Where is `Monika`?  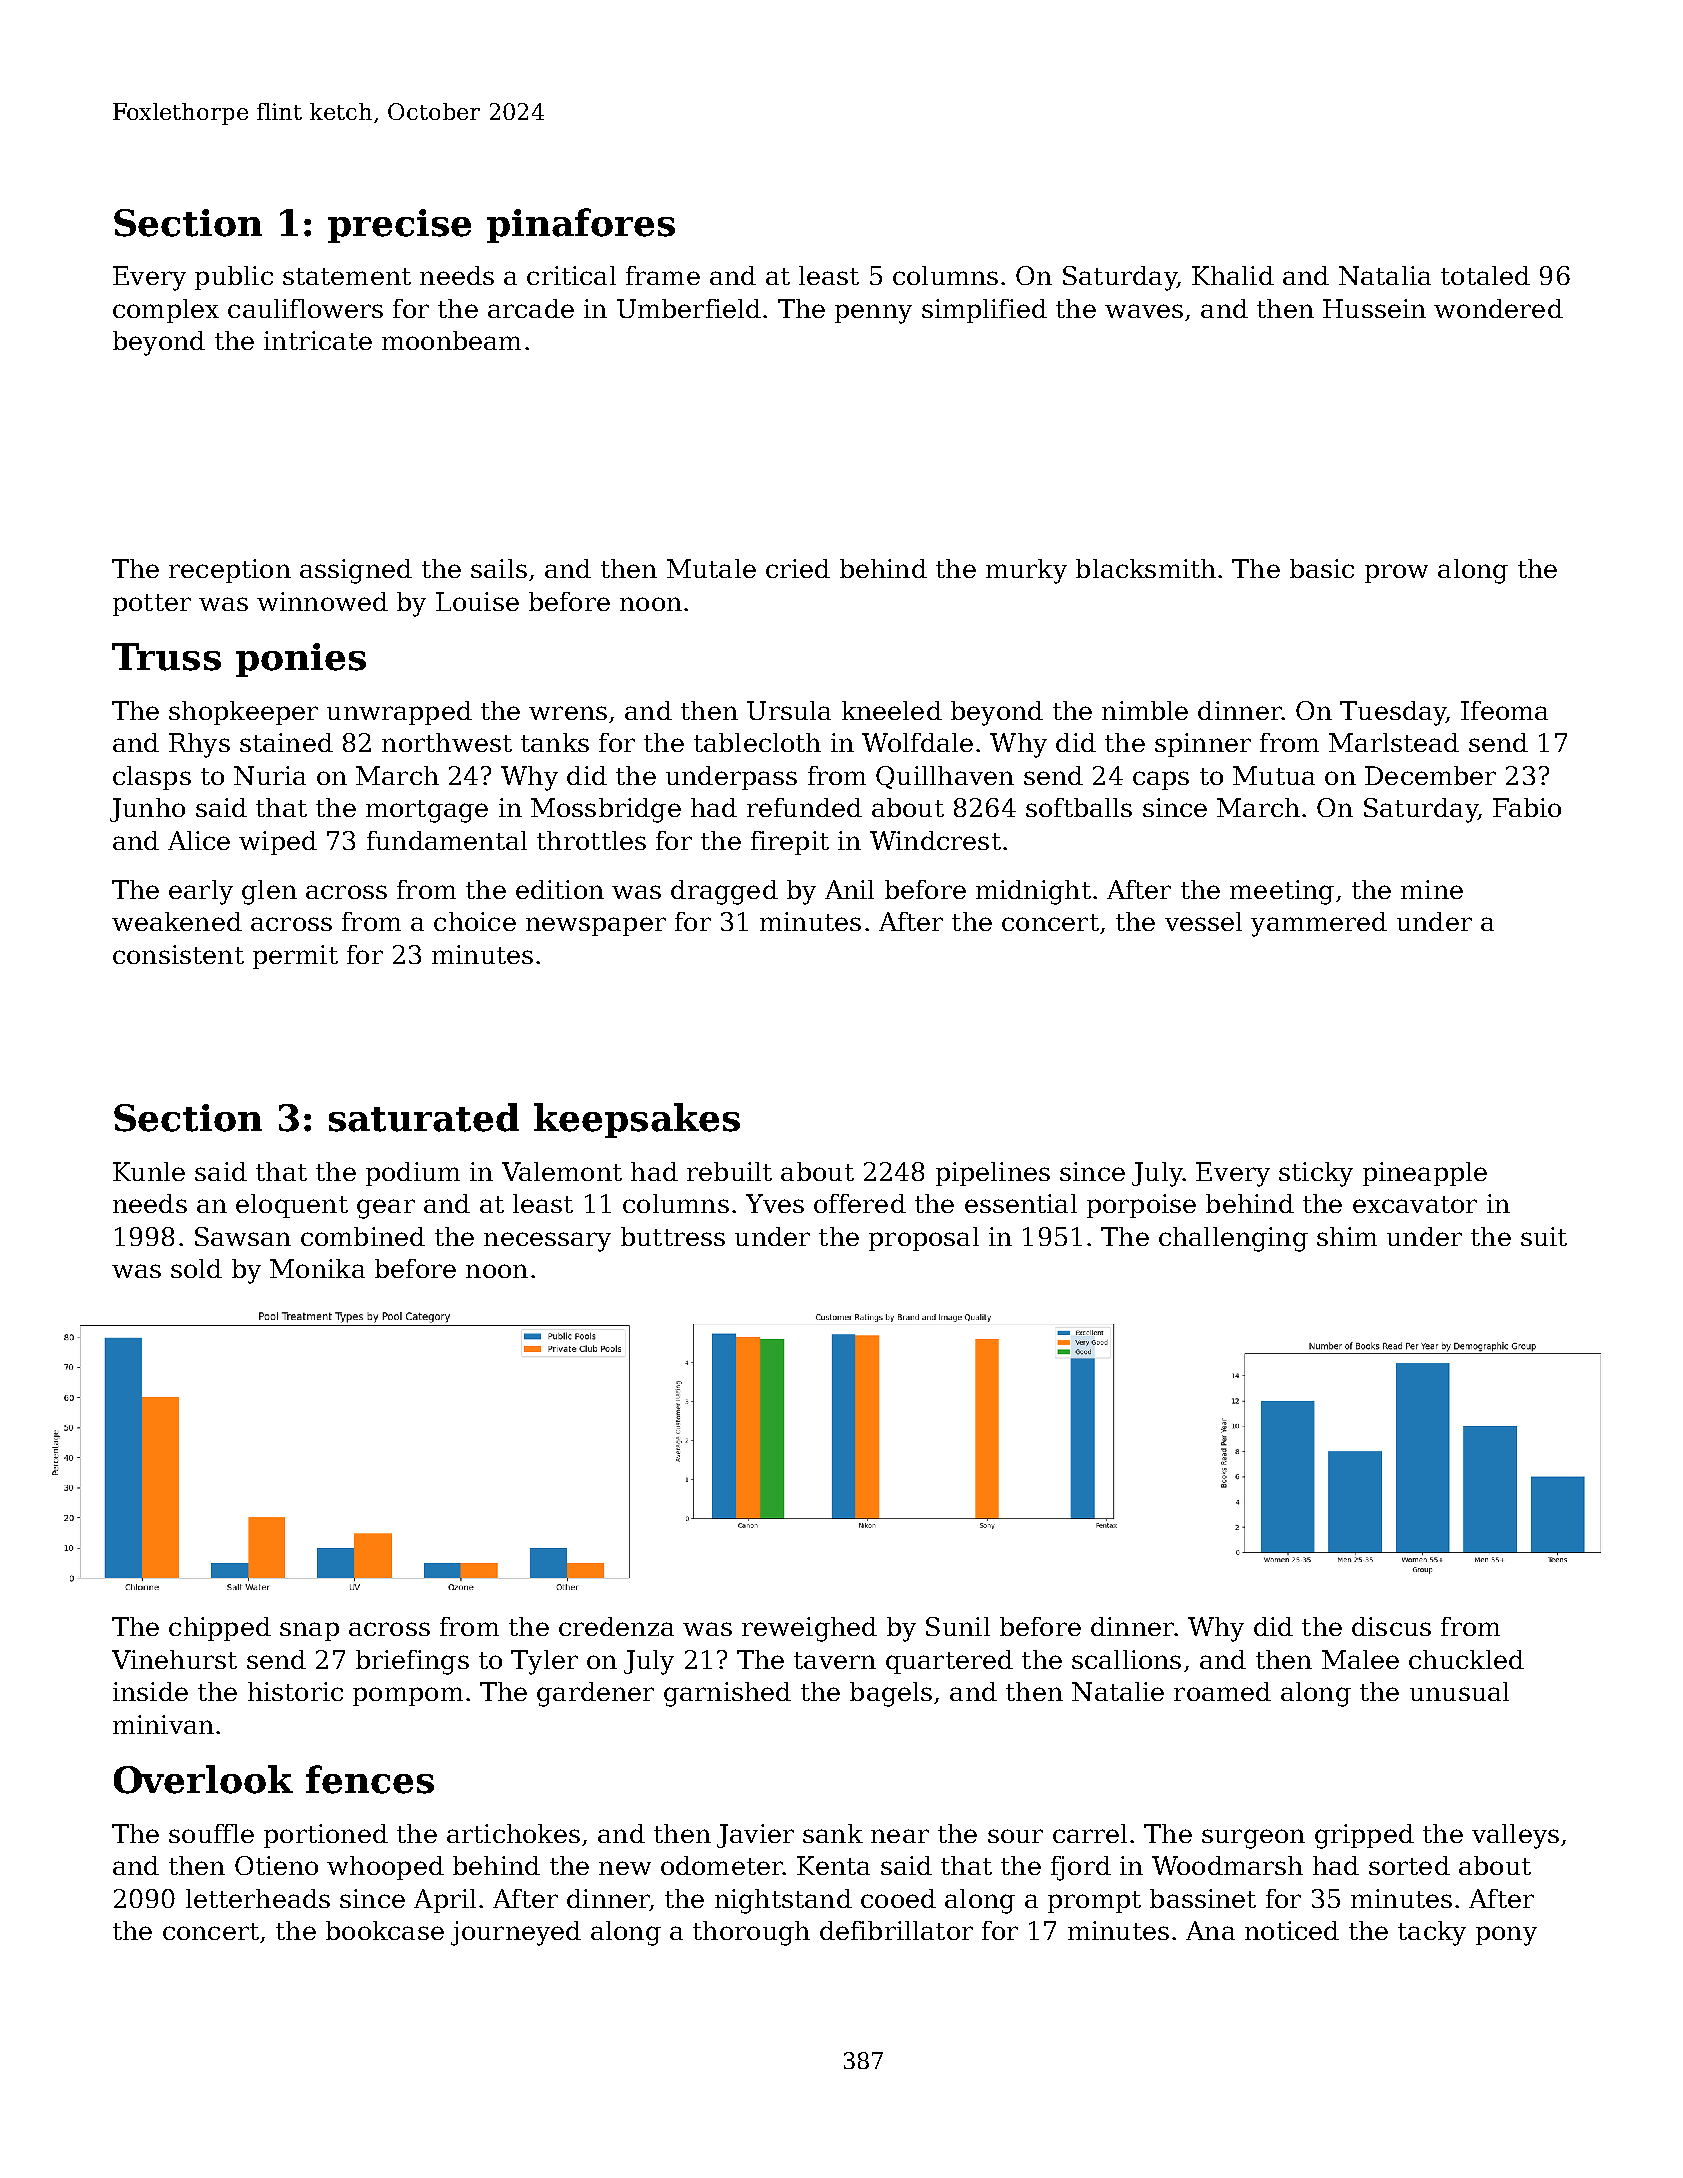
Monika is located at coordinates (317, 1268).
